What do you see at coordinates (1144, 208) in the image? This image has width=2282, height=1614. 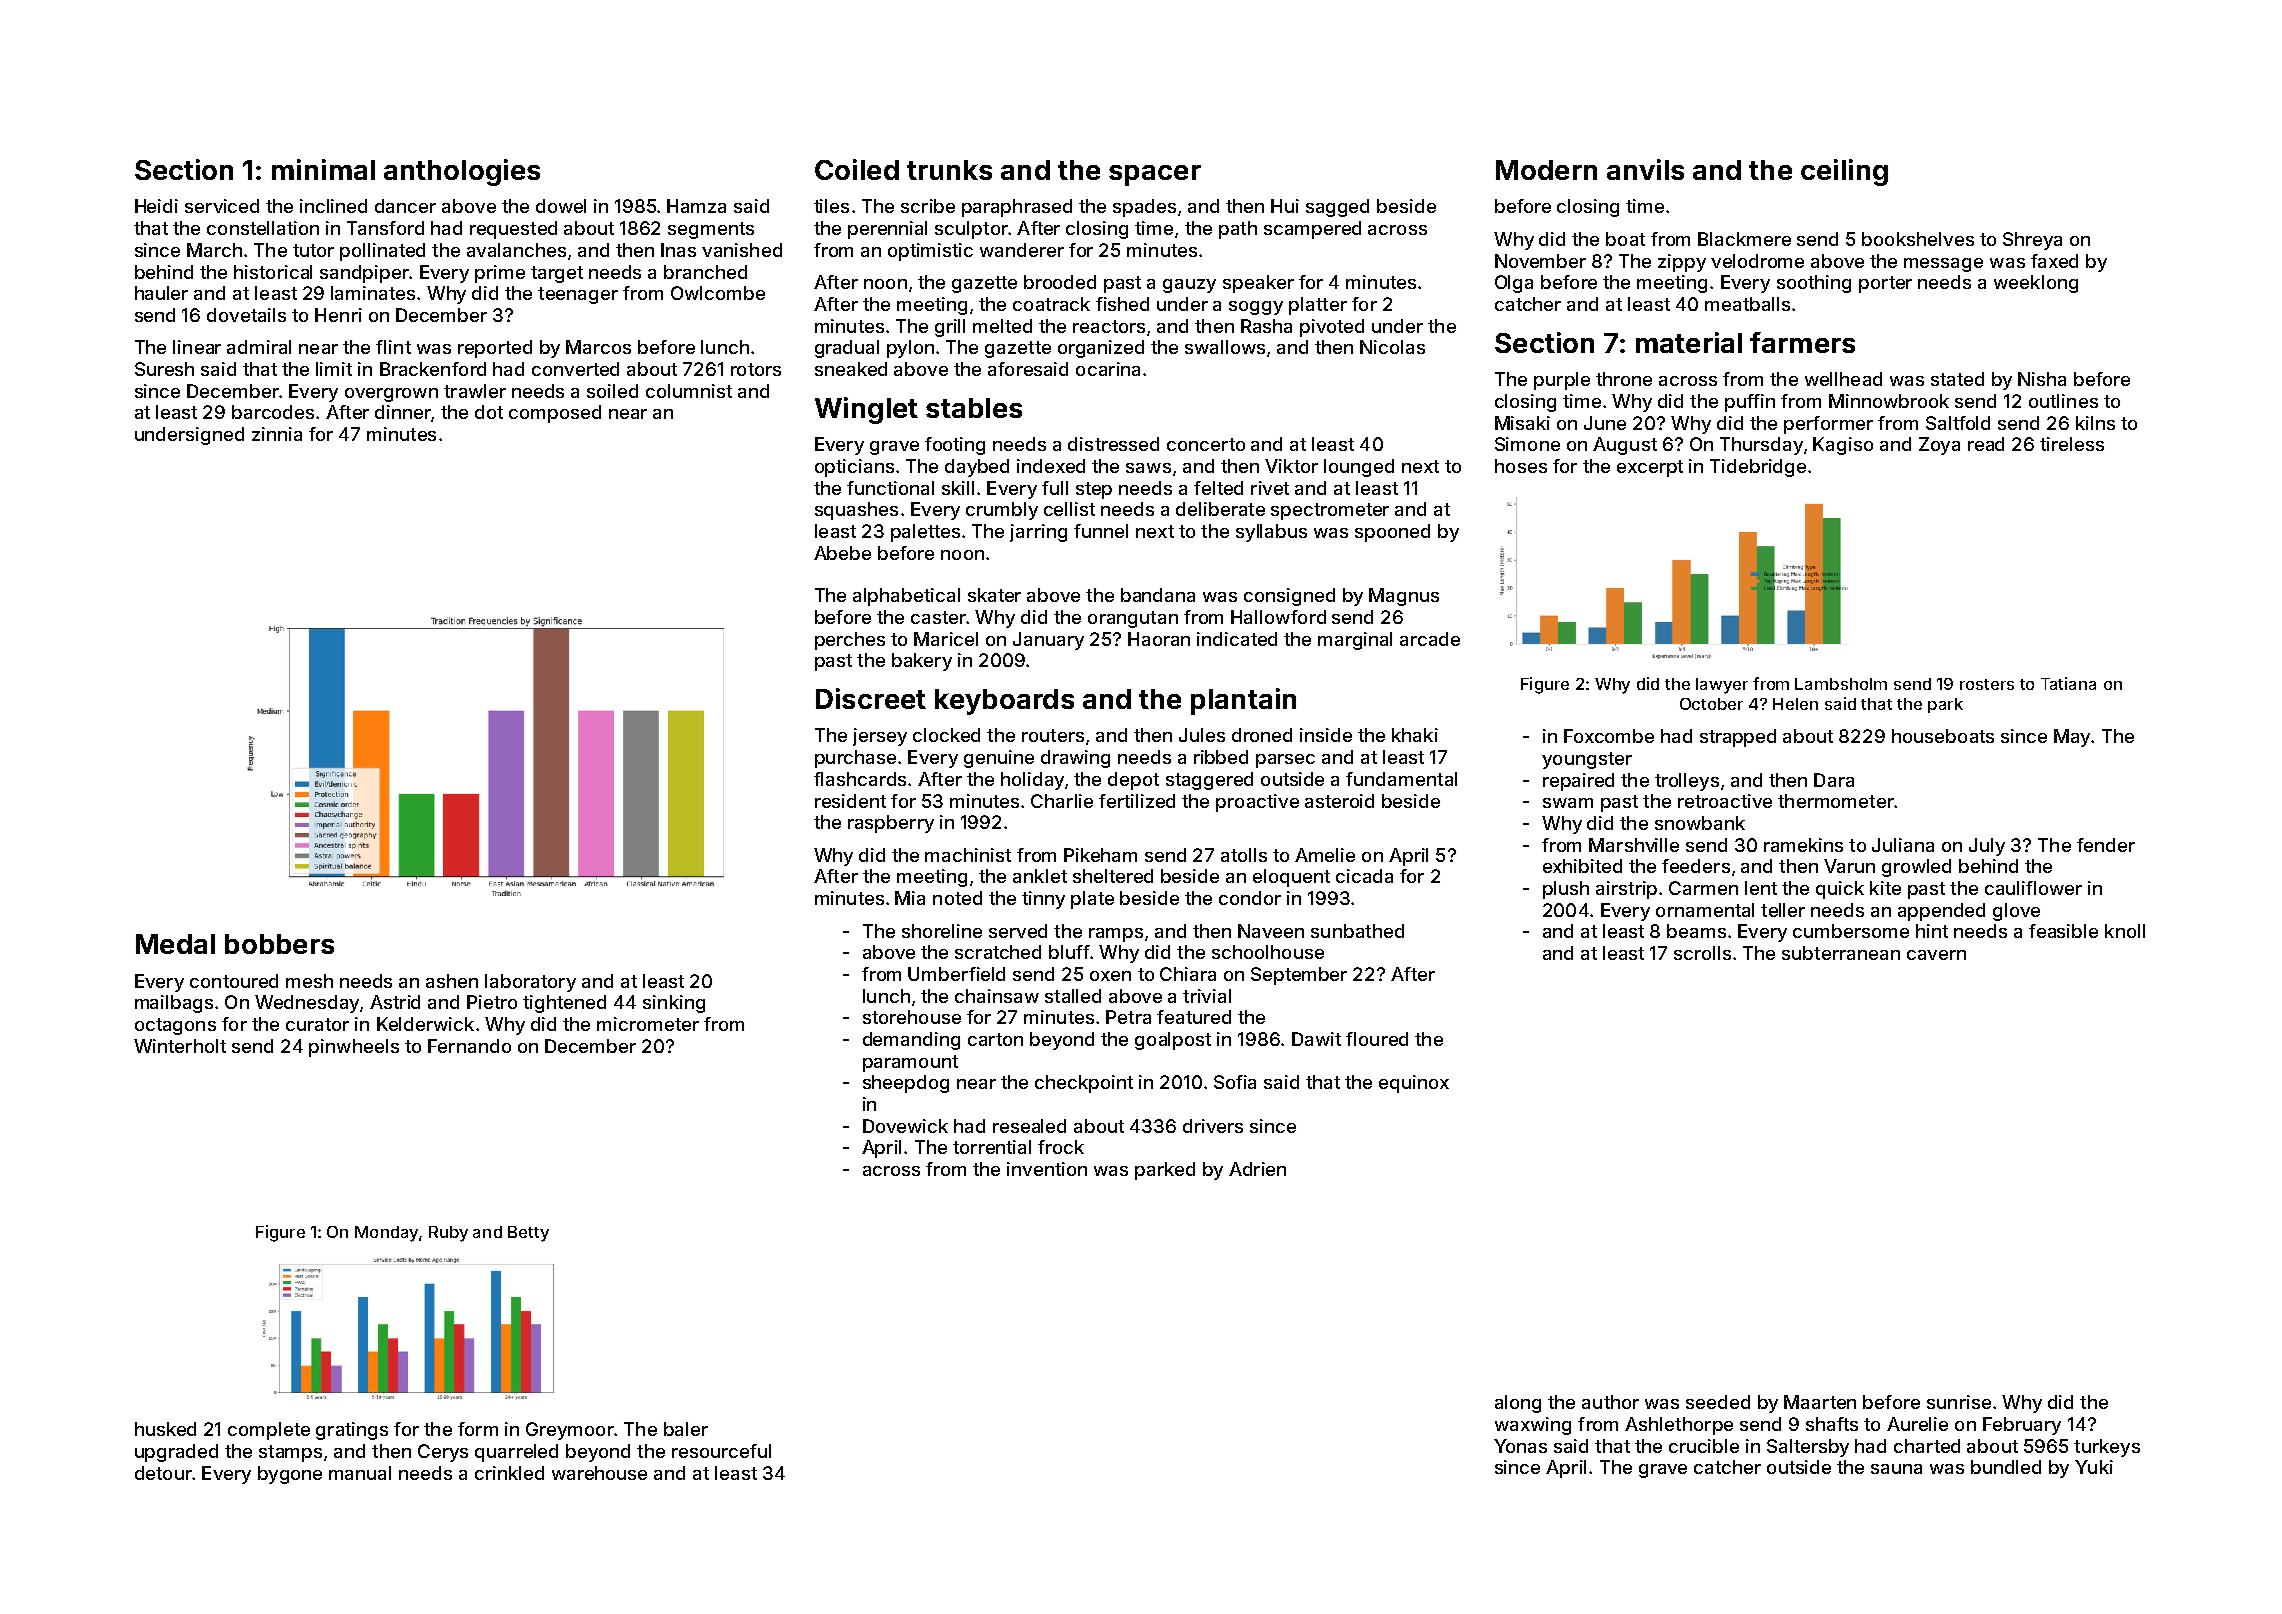 I see `spades` at bounding box center [1144, 208].
